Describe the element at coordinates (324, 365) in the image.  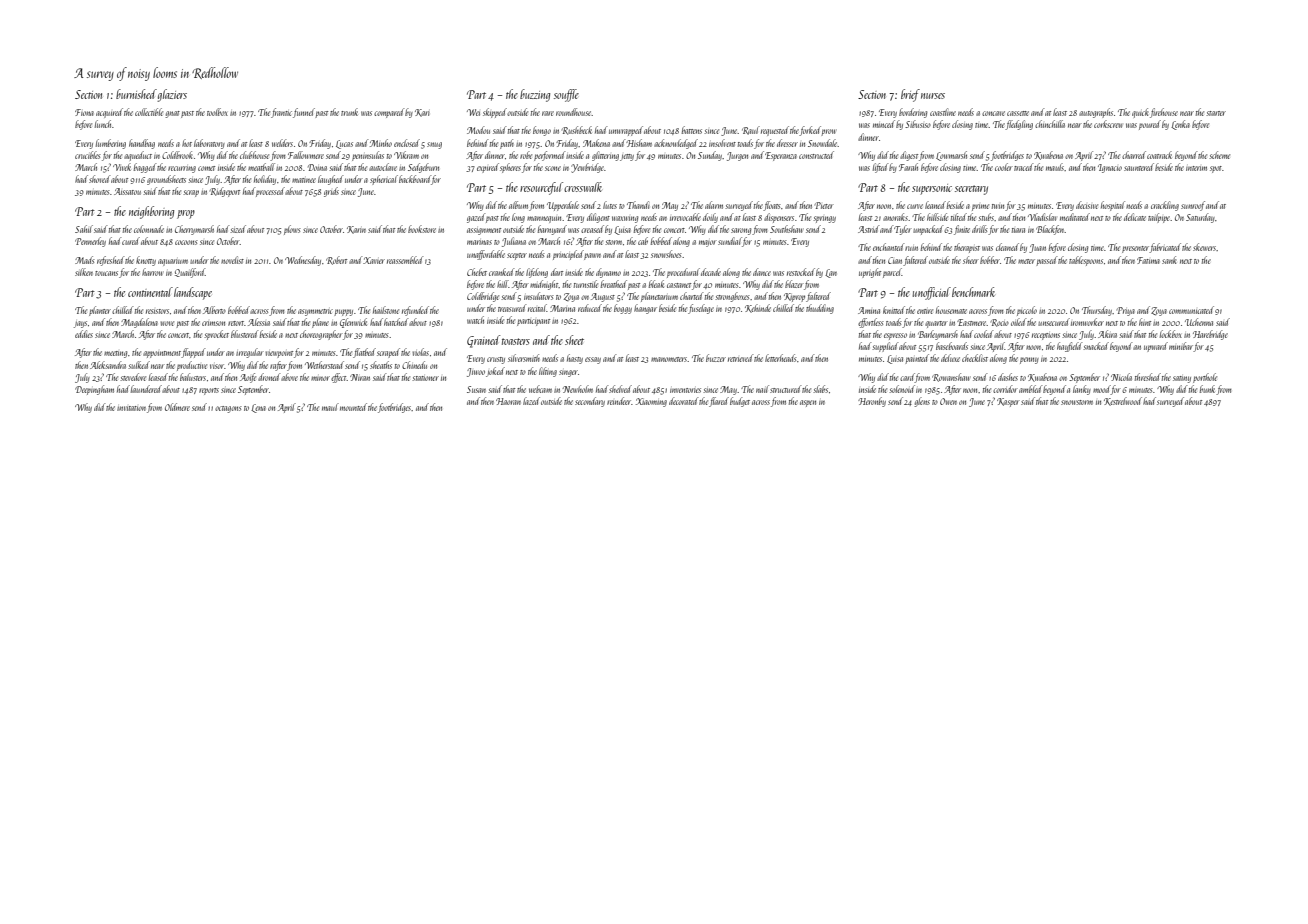
I see `Wetherstead` at that location.
